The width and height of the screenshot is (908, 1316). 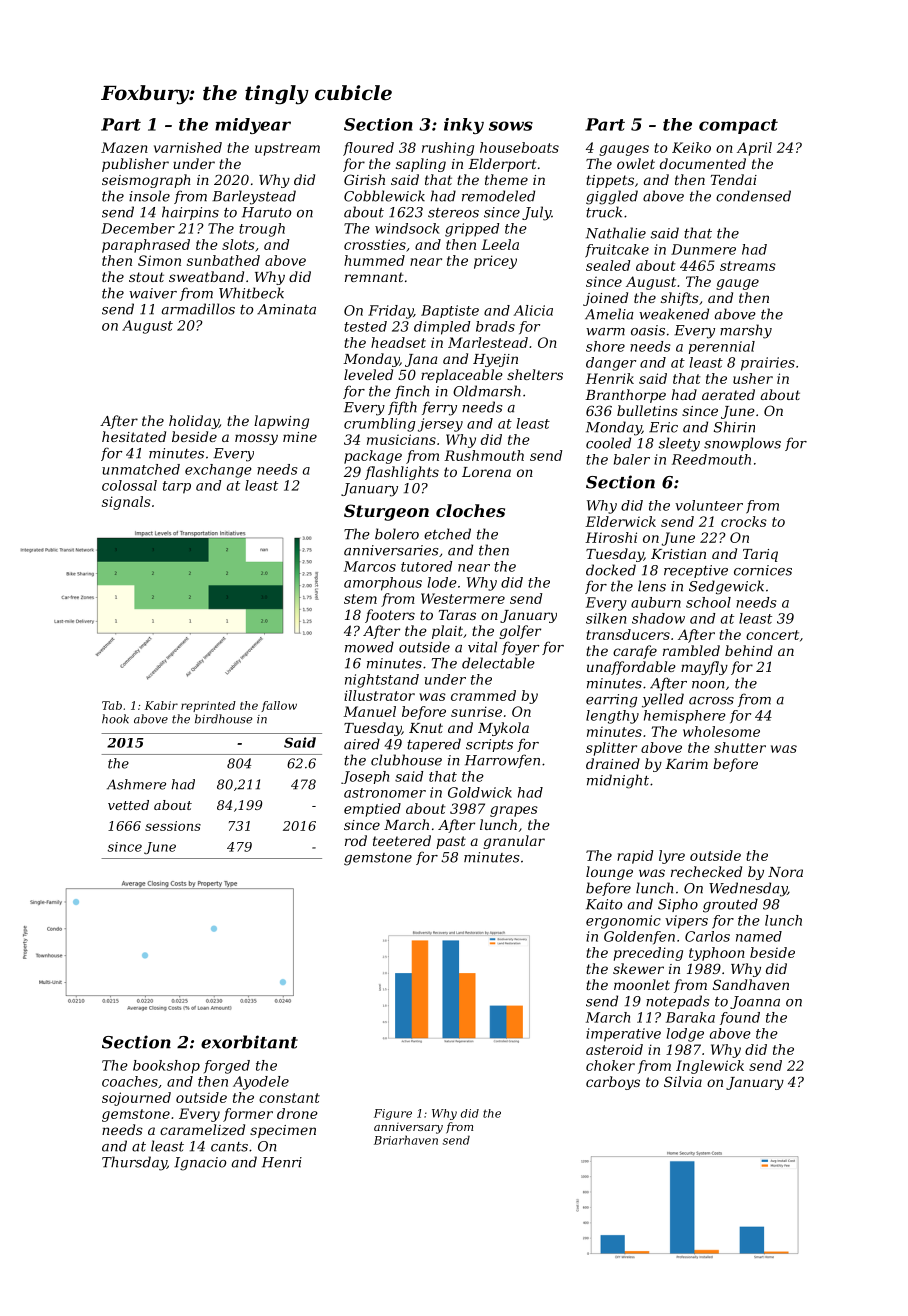 What do you see at coordinates (115, 719) in the screenshot?
I see `hook` at bounding box center [115, 719].
